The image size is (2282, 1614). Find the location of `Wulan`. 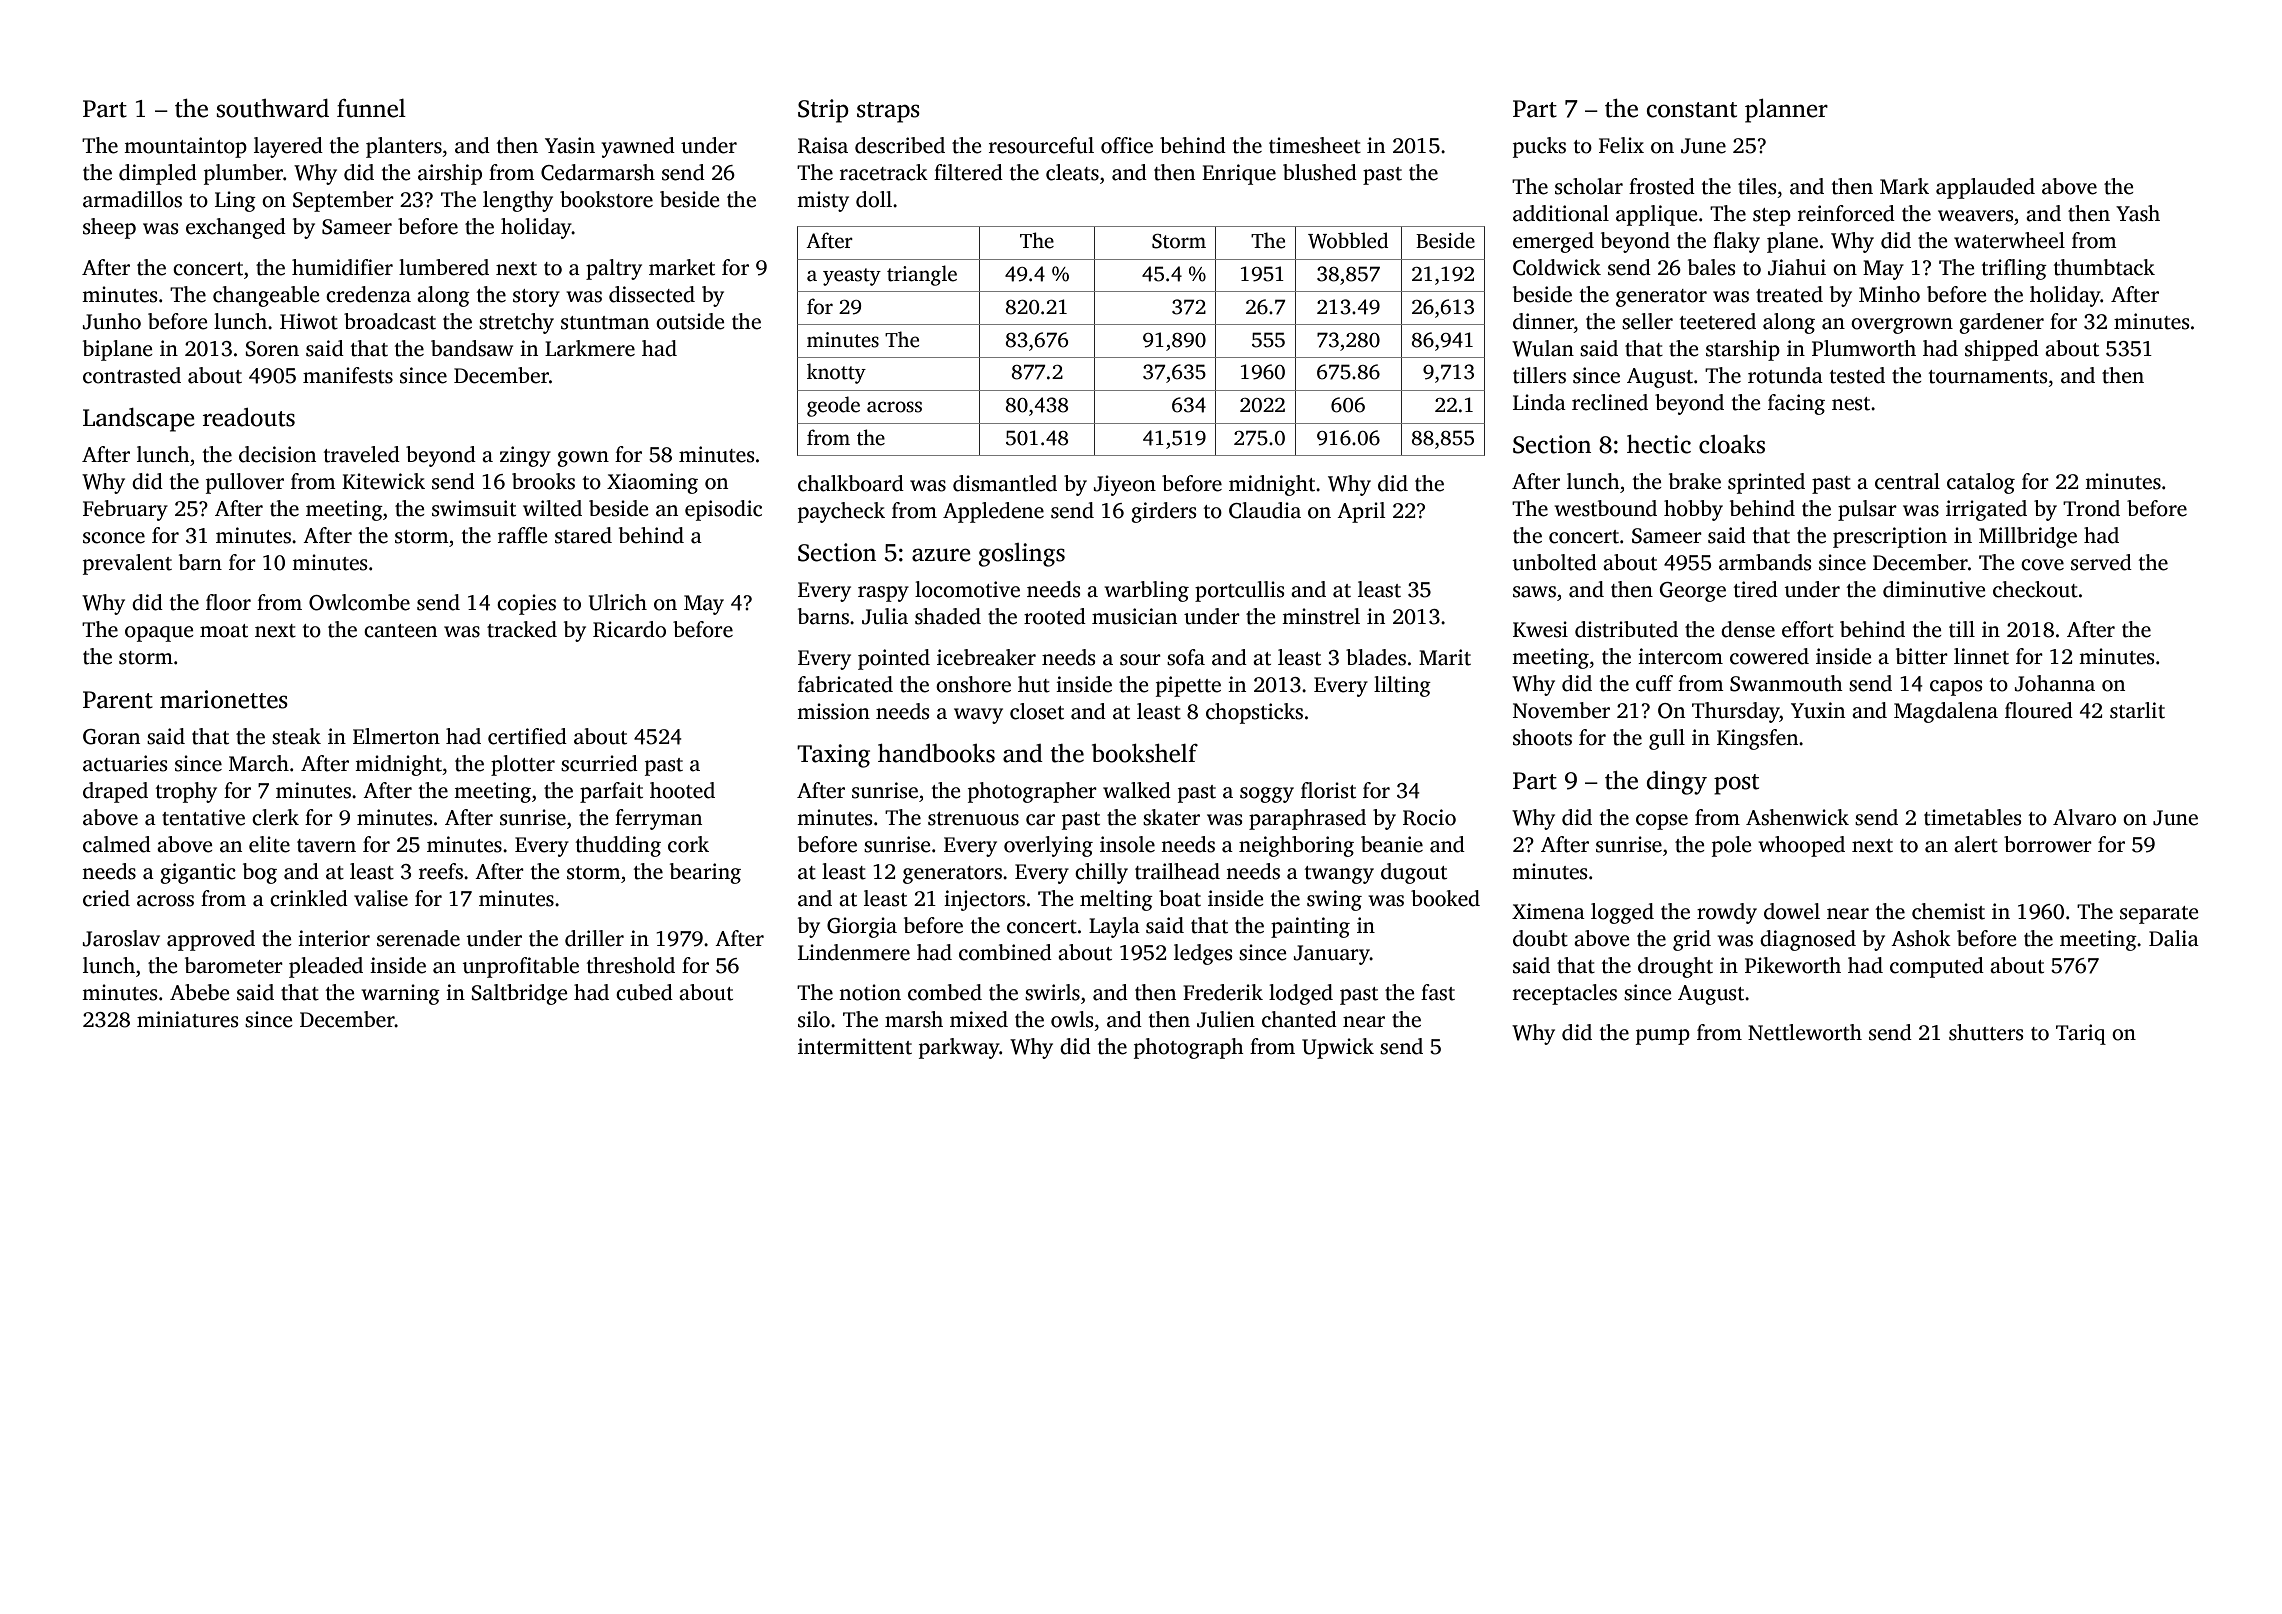

Wulan is located at coordinates (1543, 348).
